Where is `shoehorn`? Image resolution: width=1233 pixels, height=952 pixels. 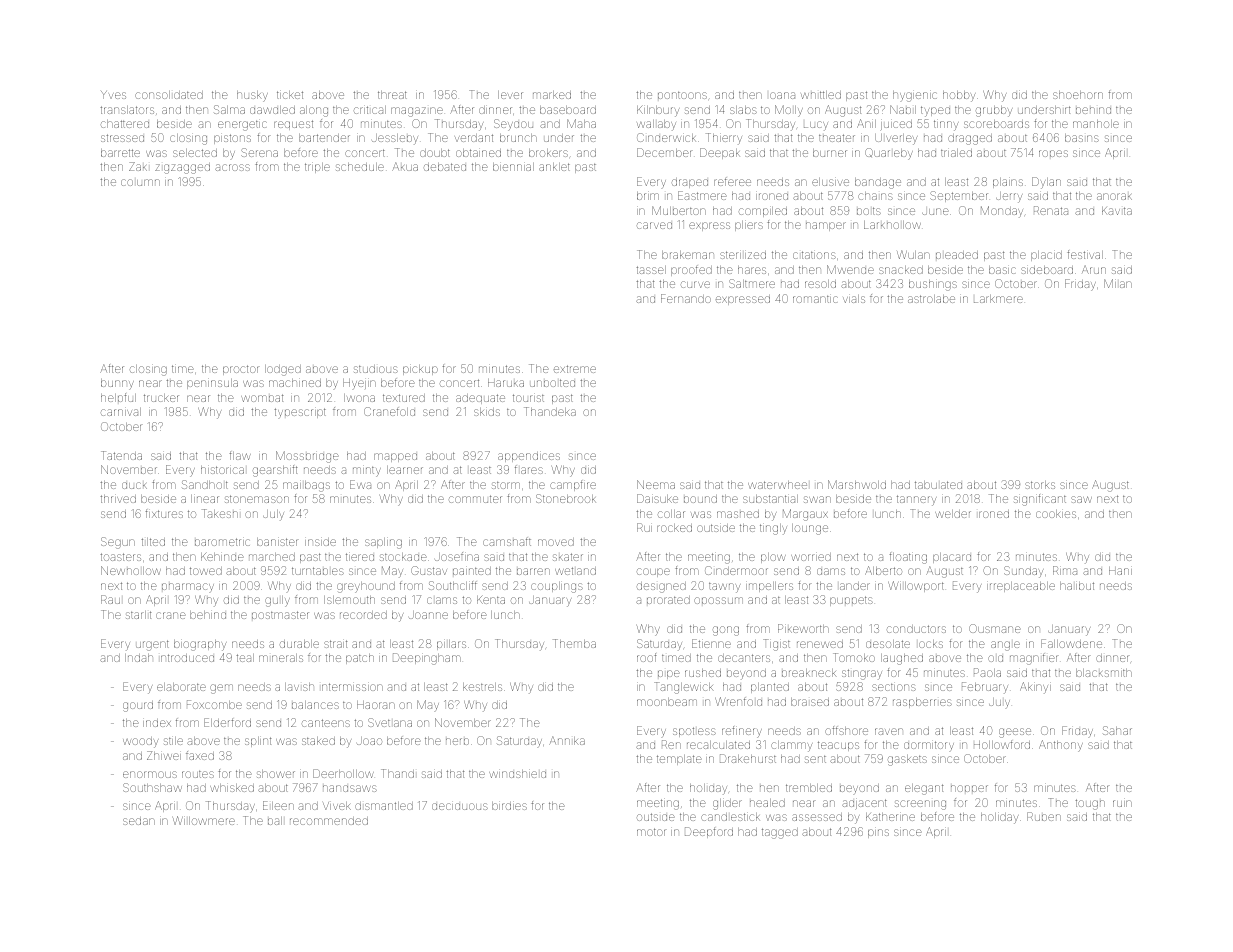 shoehorn is located at coordinates (1078, 95).
